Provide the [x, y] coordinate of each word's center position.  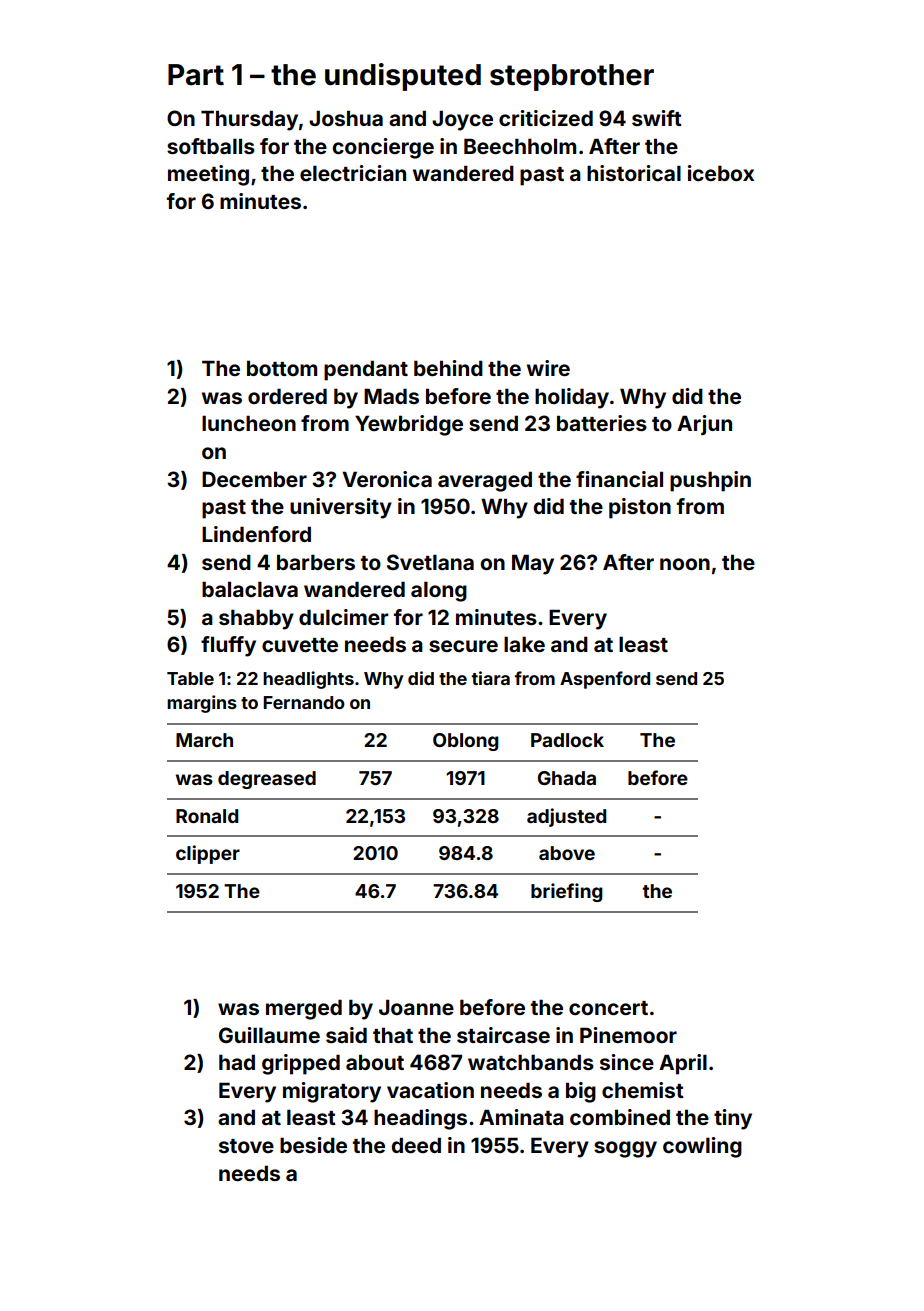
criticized [546, 118]
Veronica [387, 479]
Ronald [207, 816]
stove [246, 1146]
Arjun [704, 425]
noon [685, 564]
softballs [211, 146]
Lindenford [256, 534]
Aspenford [605, 680]
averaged [485, 481]
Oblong [466, 742]
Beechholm [520, 146]
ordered [287, 396]
